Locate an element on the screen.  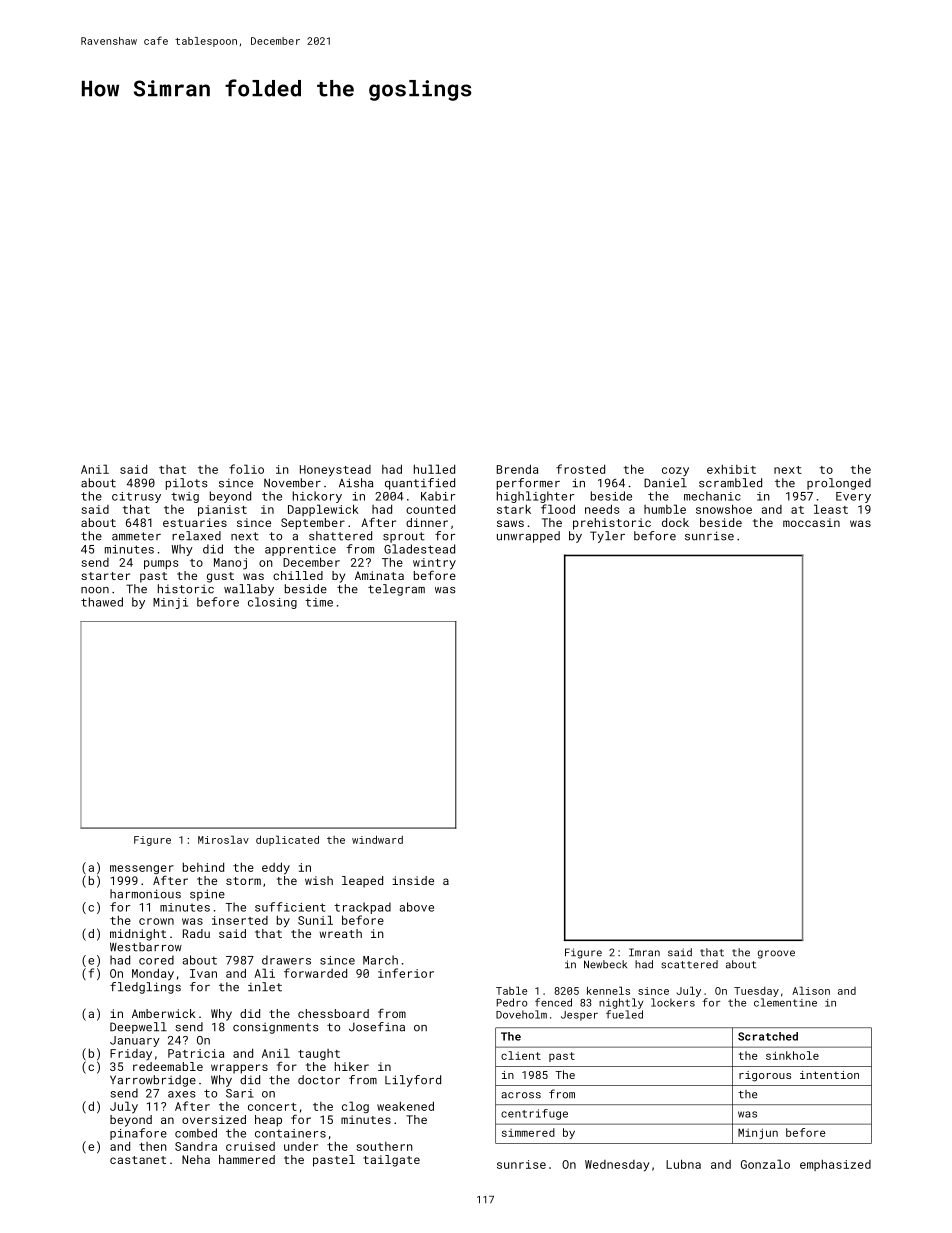
Honeystead is located at coordinates (335, 471).
